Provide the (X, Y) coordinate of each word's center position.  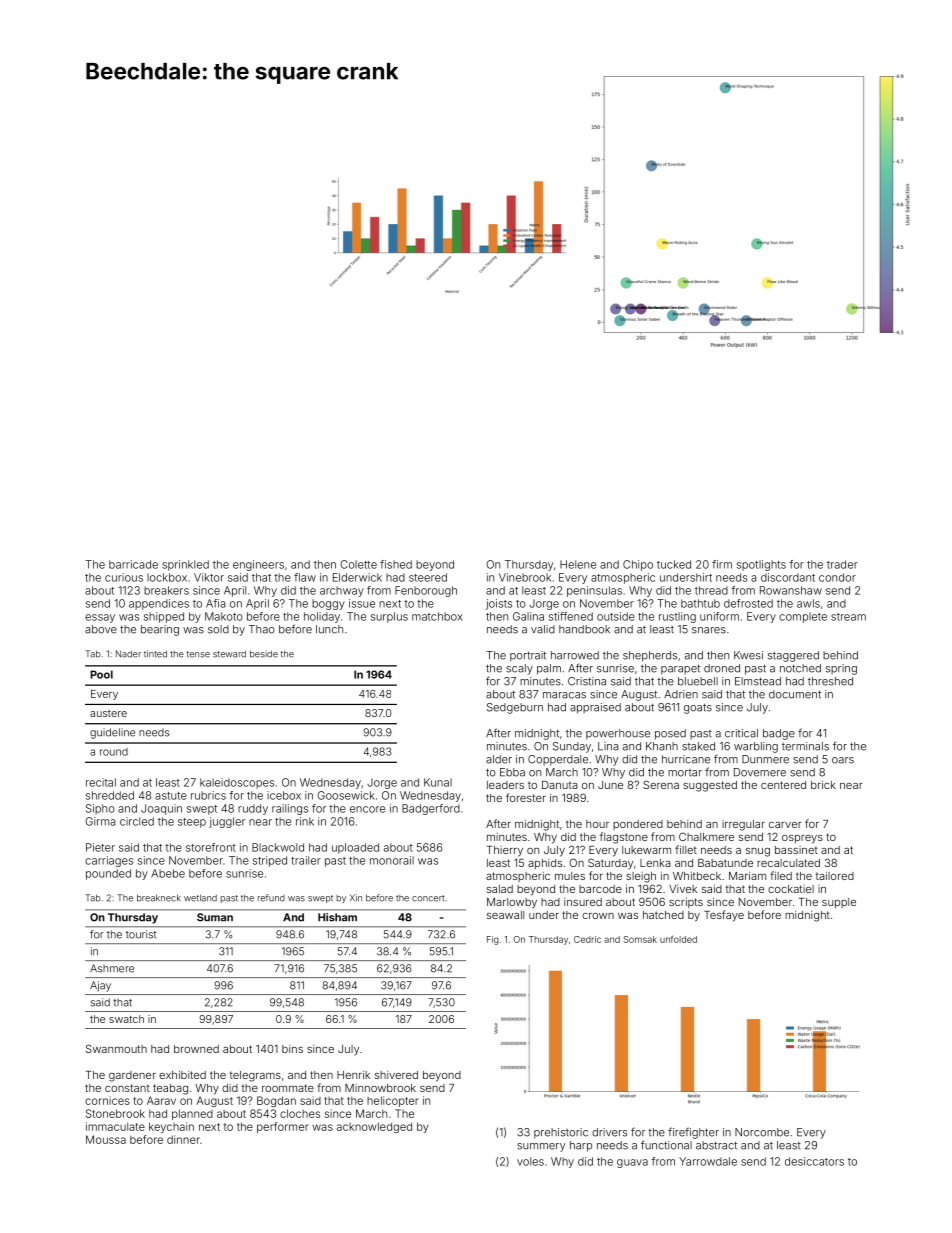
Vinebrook (525, 577)
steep (192, 823)
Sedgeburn (515, 708)
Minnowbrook (380, 1088)
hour (597, 824)
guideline (112, 733)
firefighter (693, 1133)
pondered (638, 825)
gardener (132, 1076)
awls (808, 603)
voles (530, 1161)
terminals (805, 746)
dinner (183, 1139)
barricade (133, 564)
